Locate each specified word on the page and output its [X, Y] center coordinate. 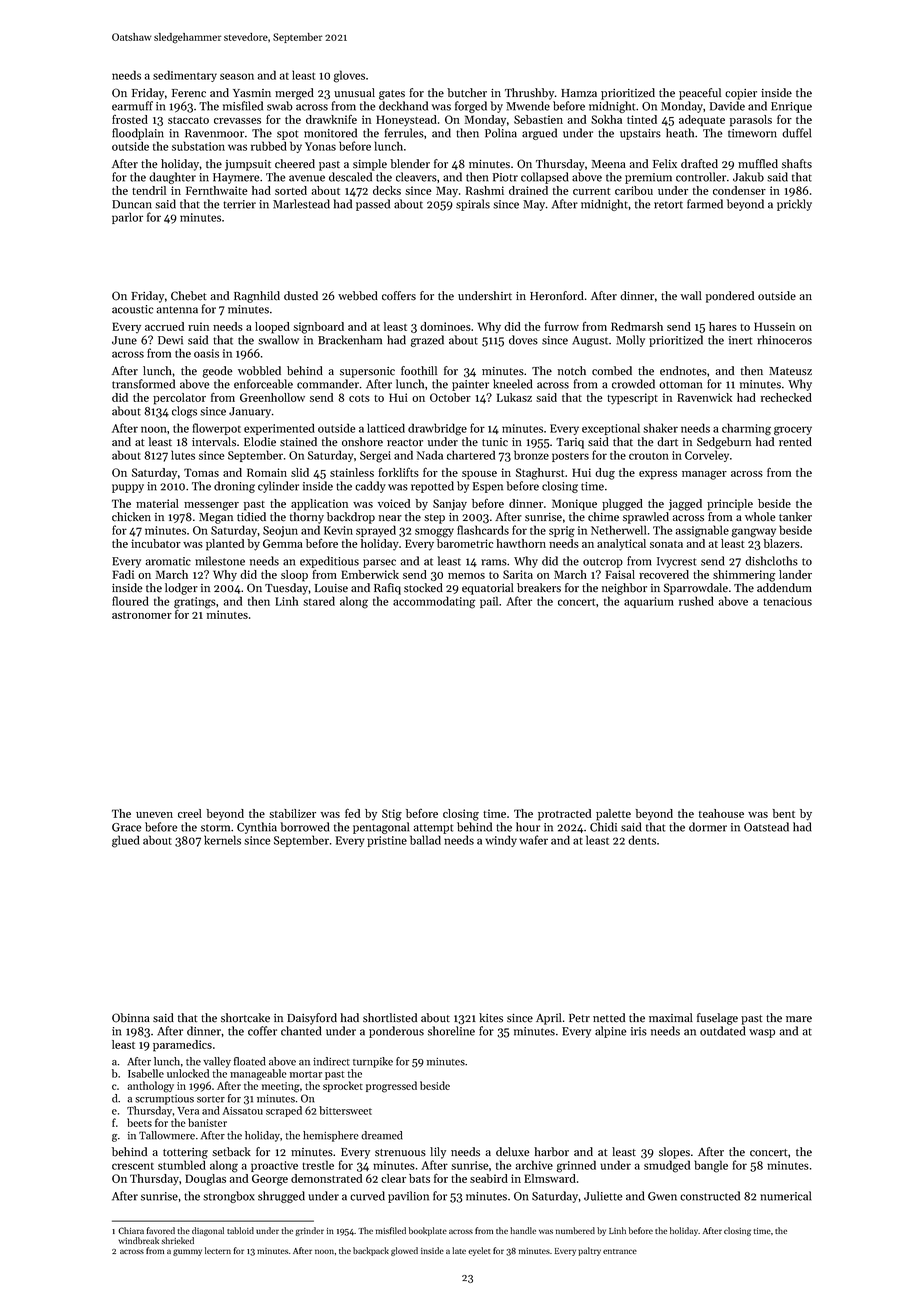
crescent [133, 1166]
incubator [156, 543]
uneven [154, 815]
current [592, 191]
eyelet [479, 1251]
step [434, 519]
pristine [387, 841]
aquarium [649, 602]
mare [799, 1019]
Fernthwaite [217, 190]
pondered [730, 297]
